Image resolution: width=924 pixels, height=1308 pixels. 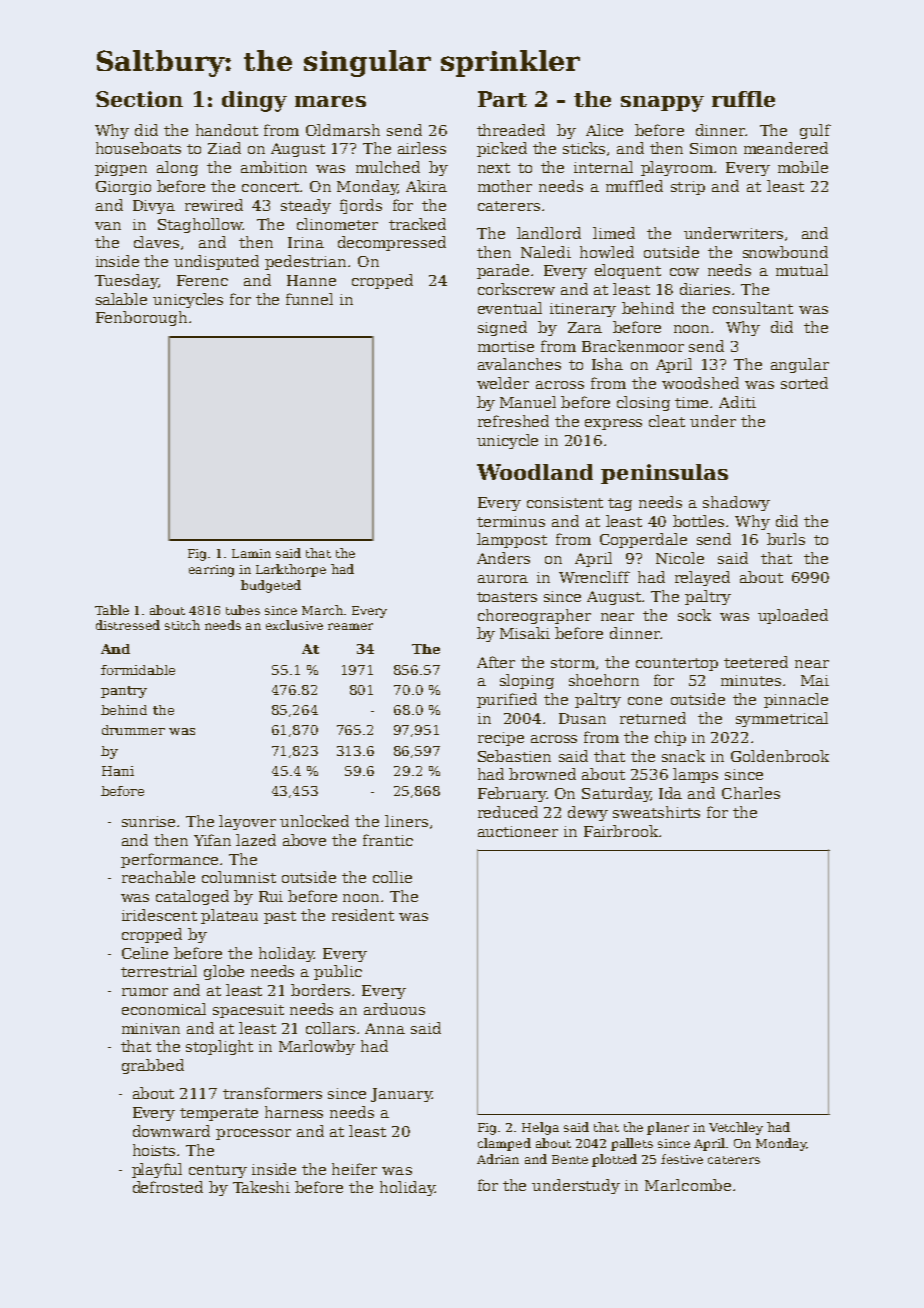 What do you see at coordinates (291, 570) in the screenshot?
I see `Larkthorpe` at bounding box center [291, 570].
